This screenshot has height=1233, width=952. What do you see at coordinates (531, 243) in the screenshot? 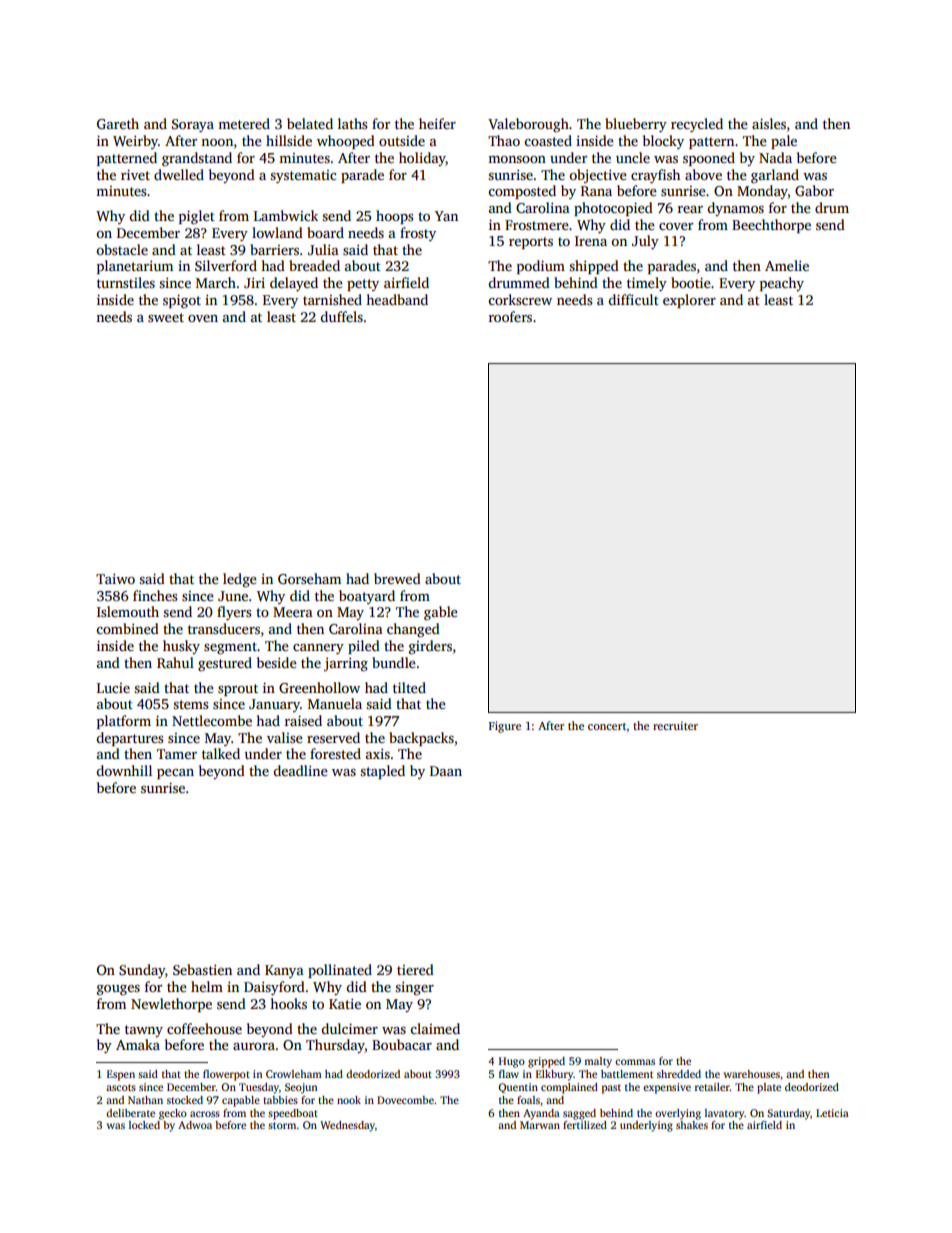
I see `reports` at bounding box center [531, 243].
